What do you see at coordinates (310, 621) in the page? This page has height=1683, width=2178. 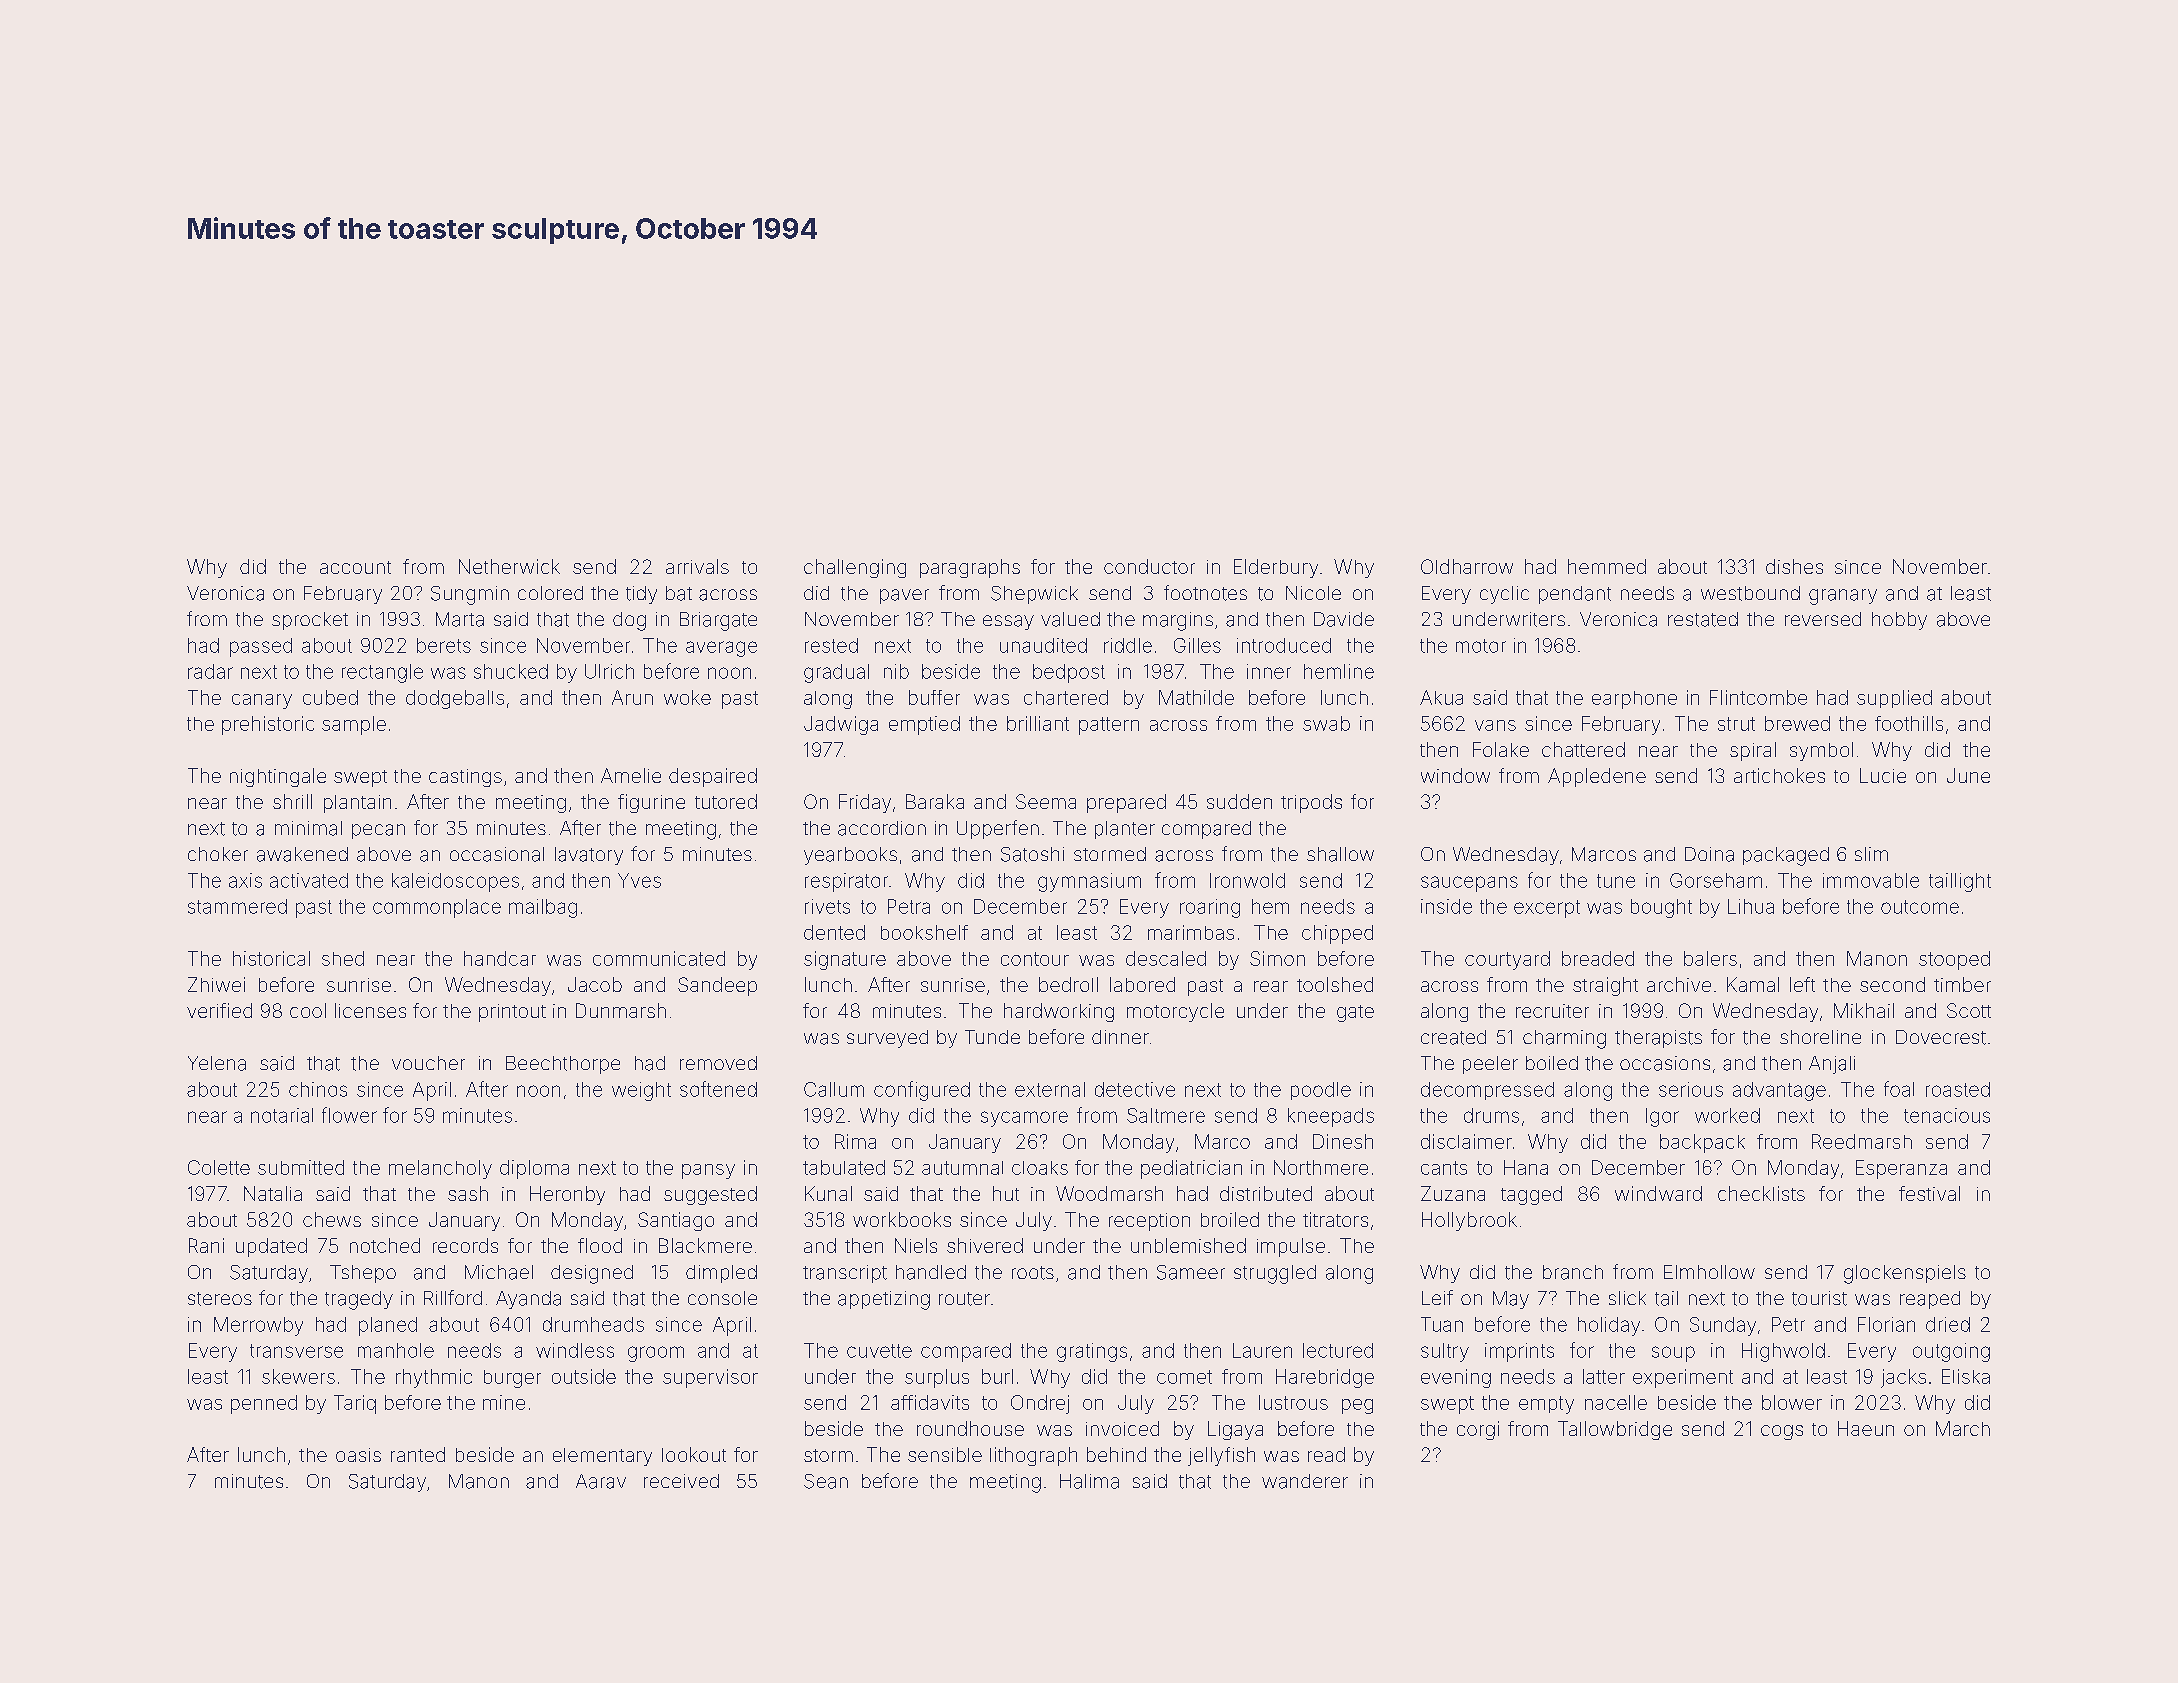 I see `sprocket` at bounding box center [310, 621].
